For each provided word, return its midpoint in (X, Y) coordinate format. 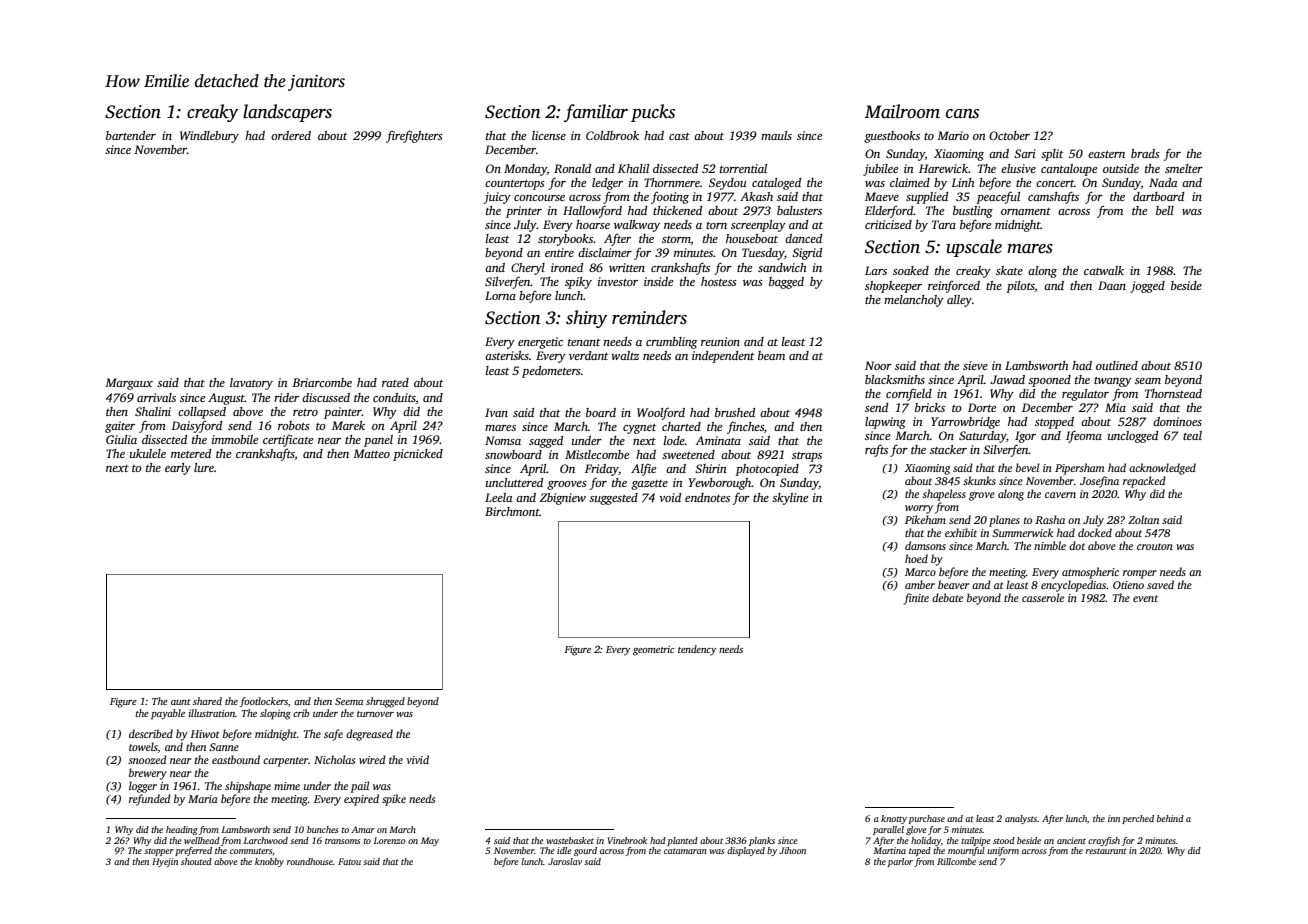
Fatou (349, 861)
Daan (1112, 285)
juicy (497, 198)
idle (564, 850)
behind (1170, 818)
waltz (625, 355)
